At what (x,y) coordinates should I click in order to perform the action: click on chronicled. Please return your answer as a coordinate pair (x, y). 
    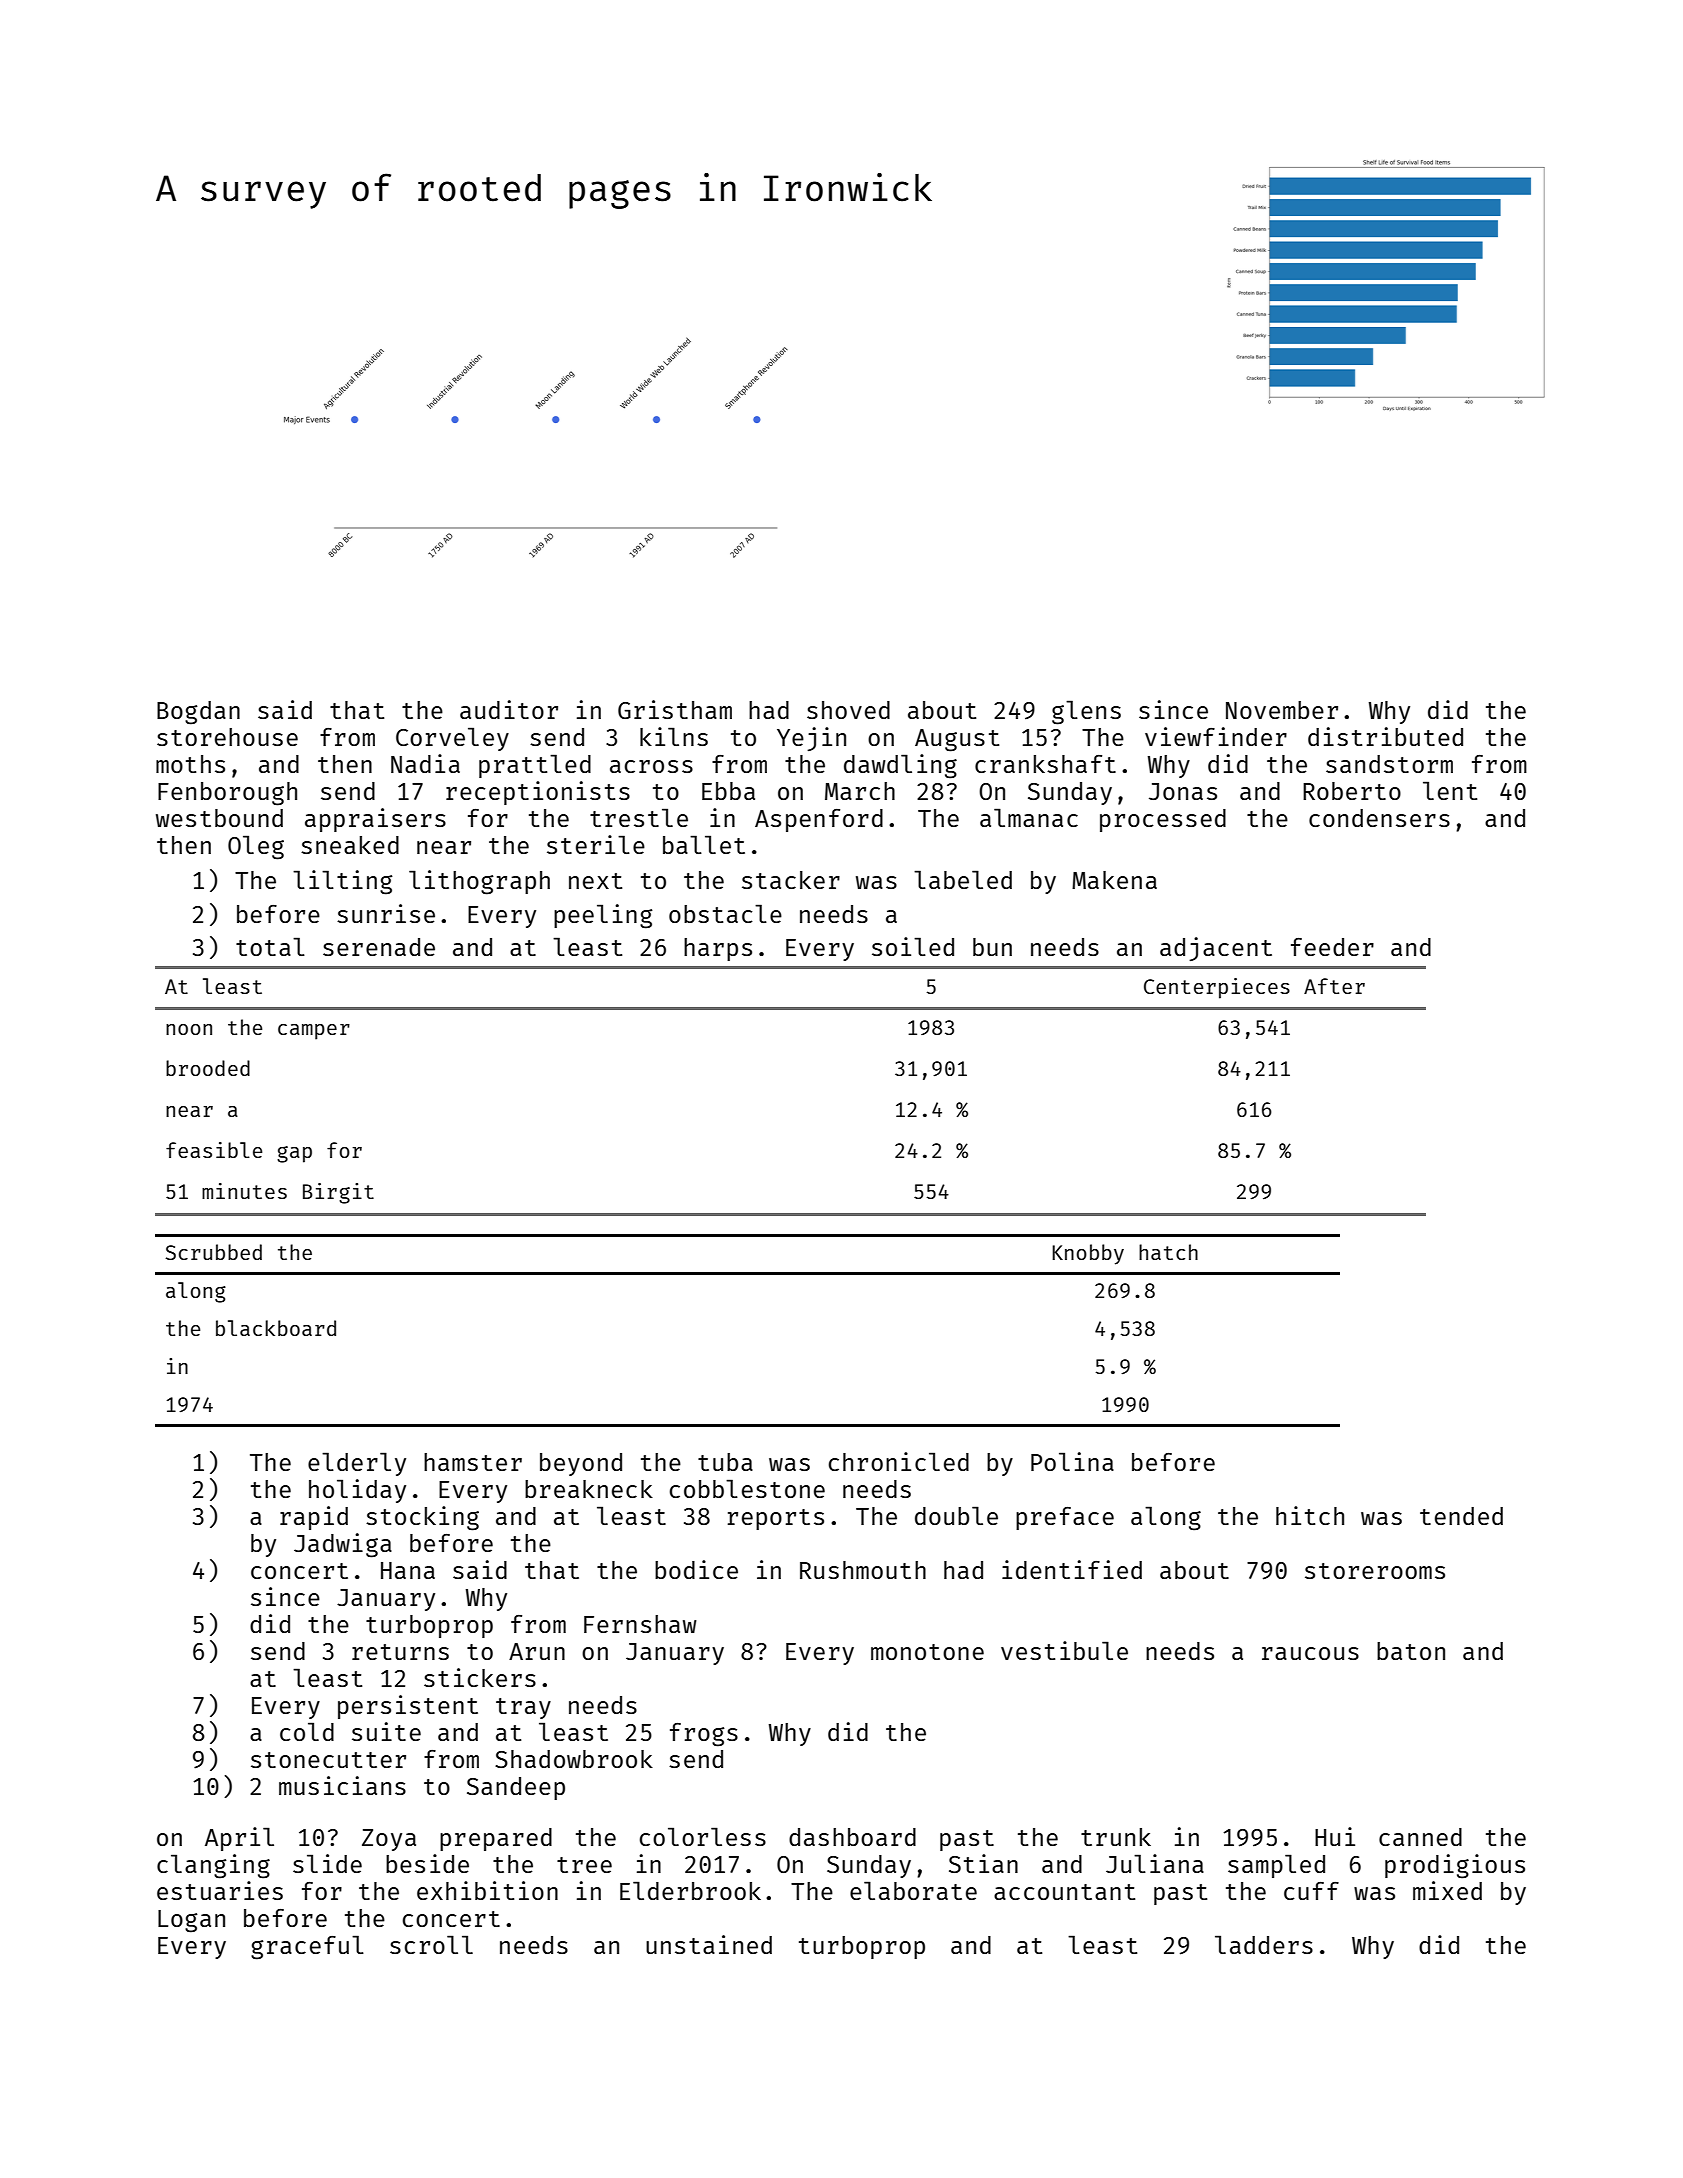
    Looking at the image, I should click on (899, 1461).
